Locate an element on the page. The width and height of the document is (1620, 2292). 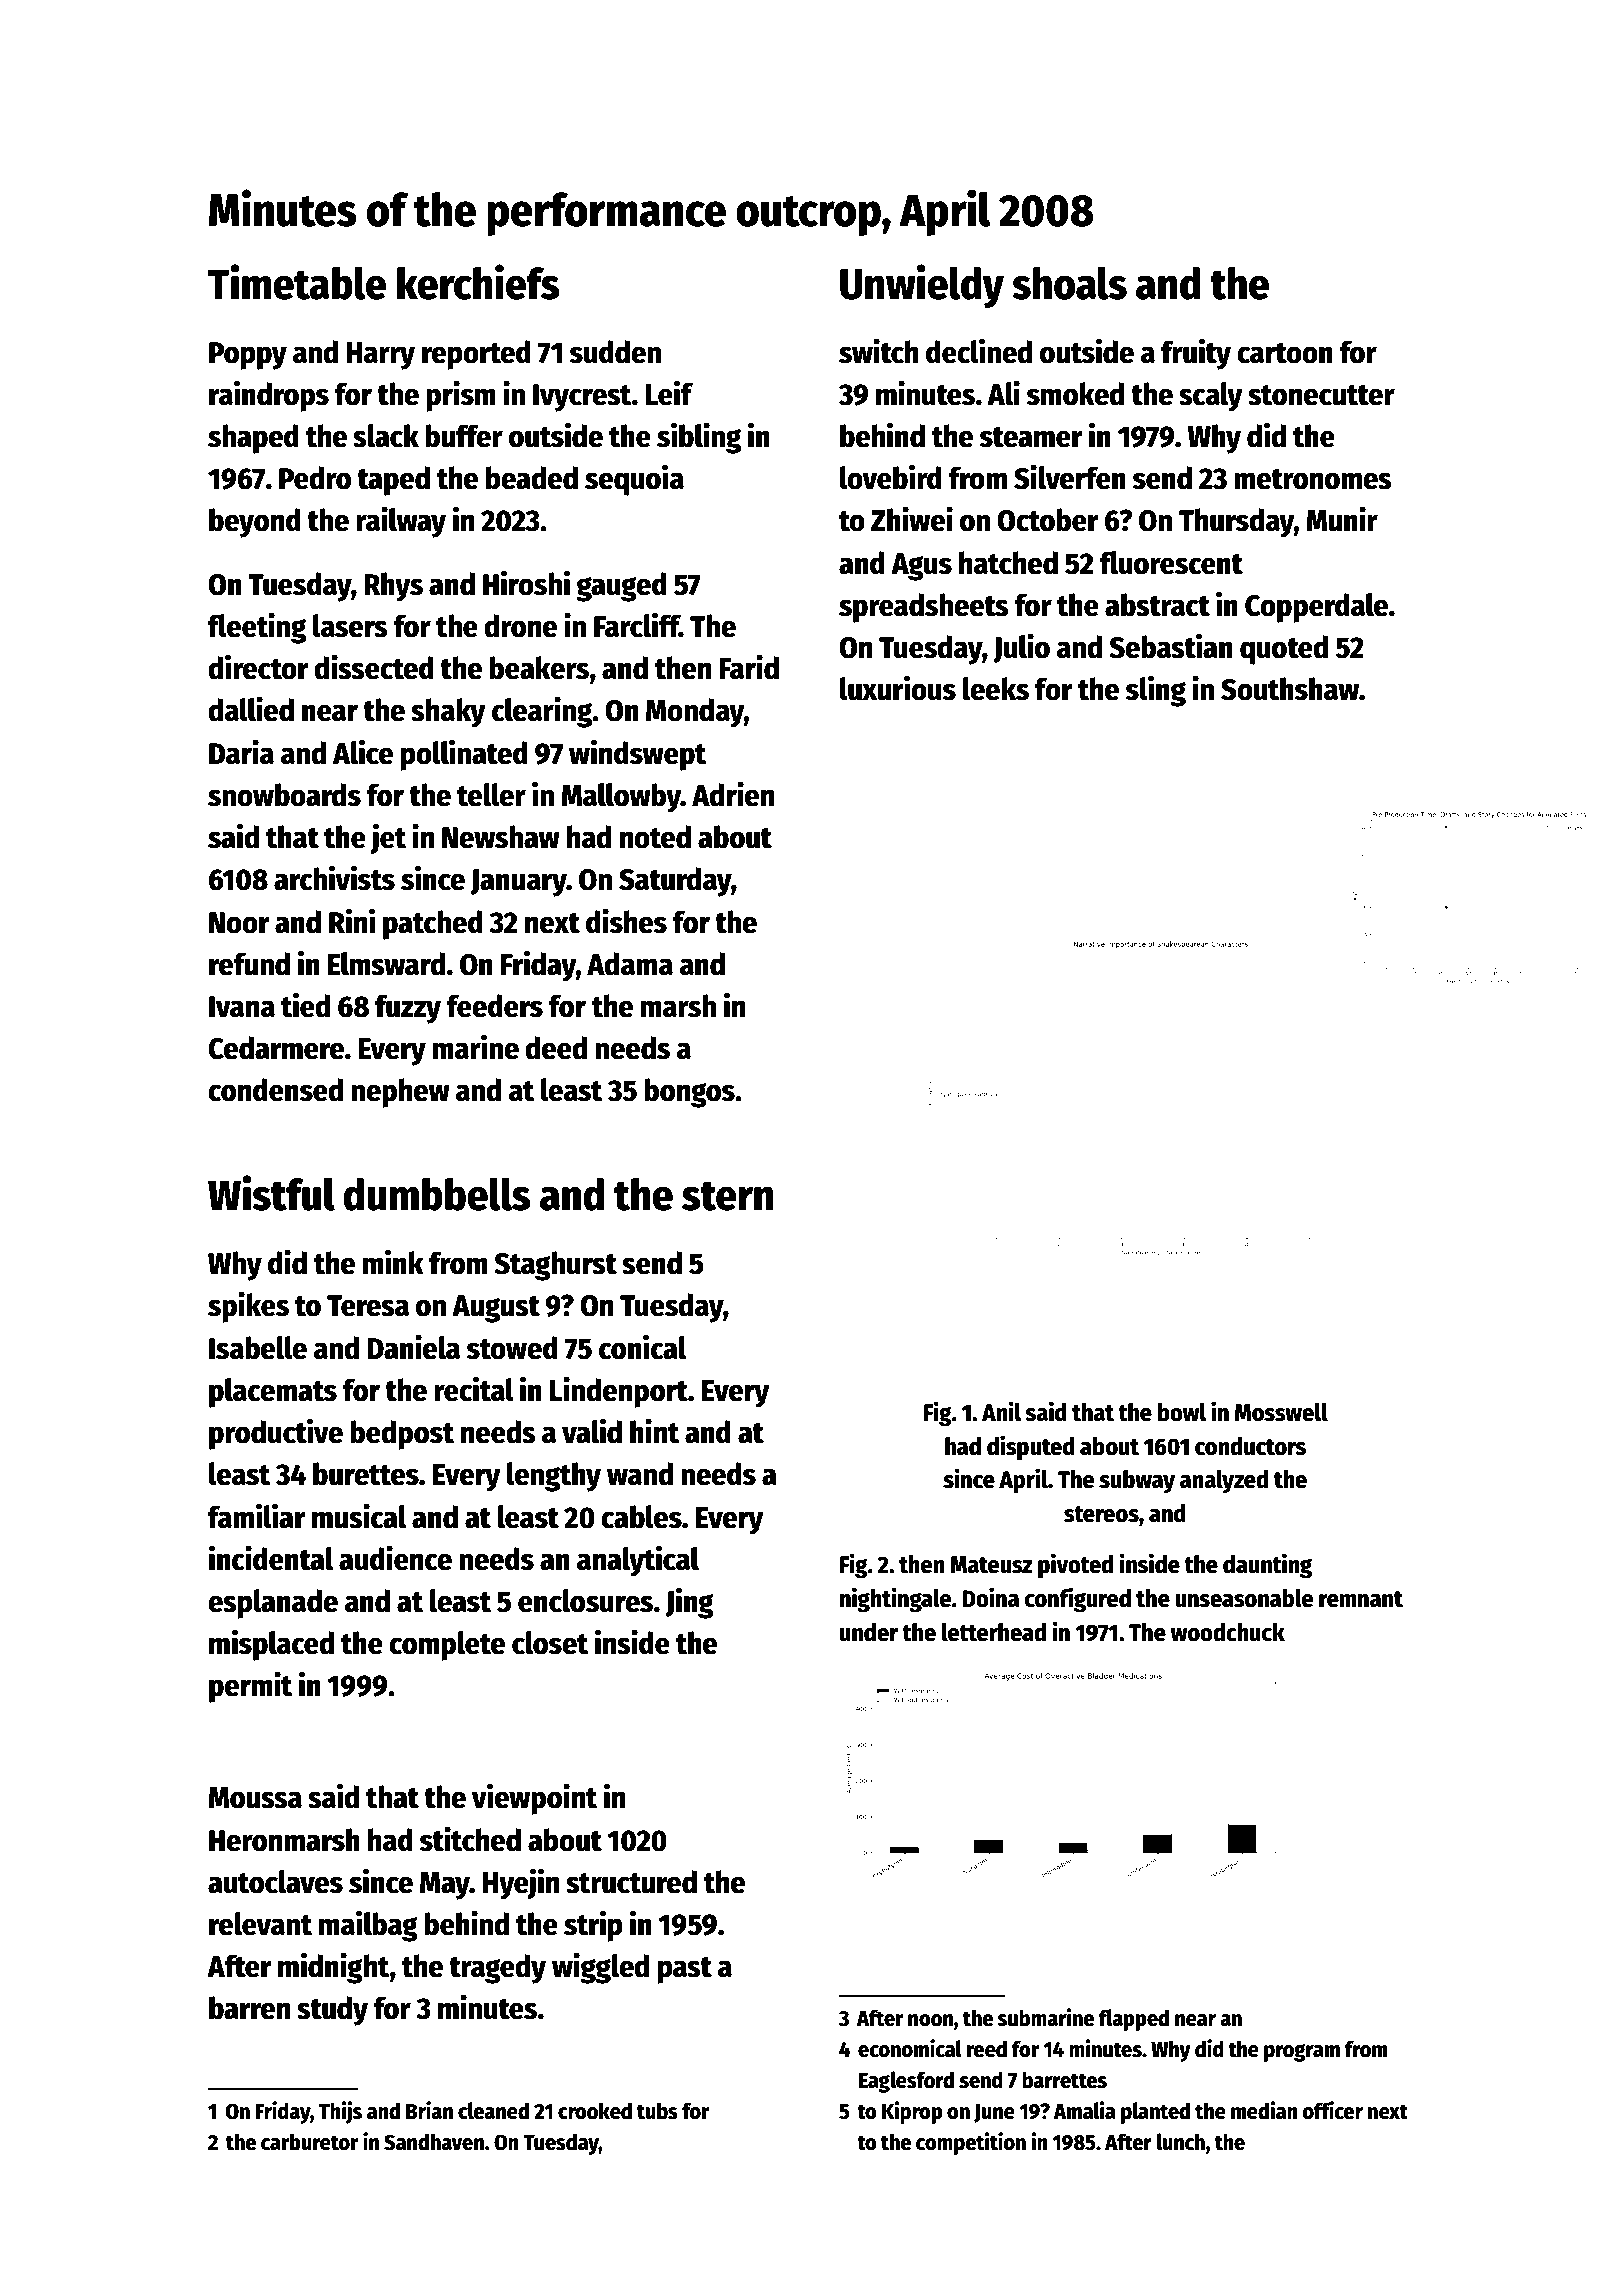
Southshaw is located at coordinates (1290, 689).
